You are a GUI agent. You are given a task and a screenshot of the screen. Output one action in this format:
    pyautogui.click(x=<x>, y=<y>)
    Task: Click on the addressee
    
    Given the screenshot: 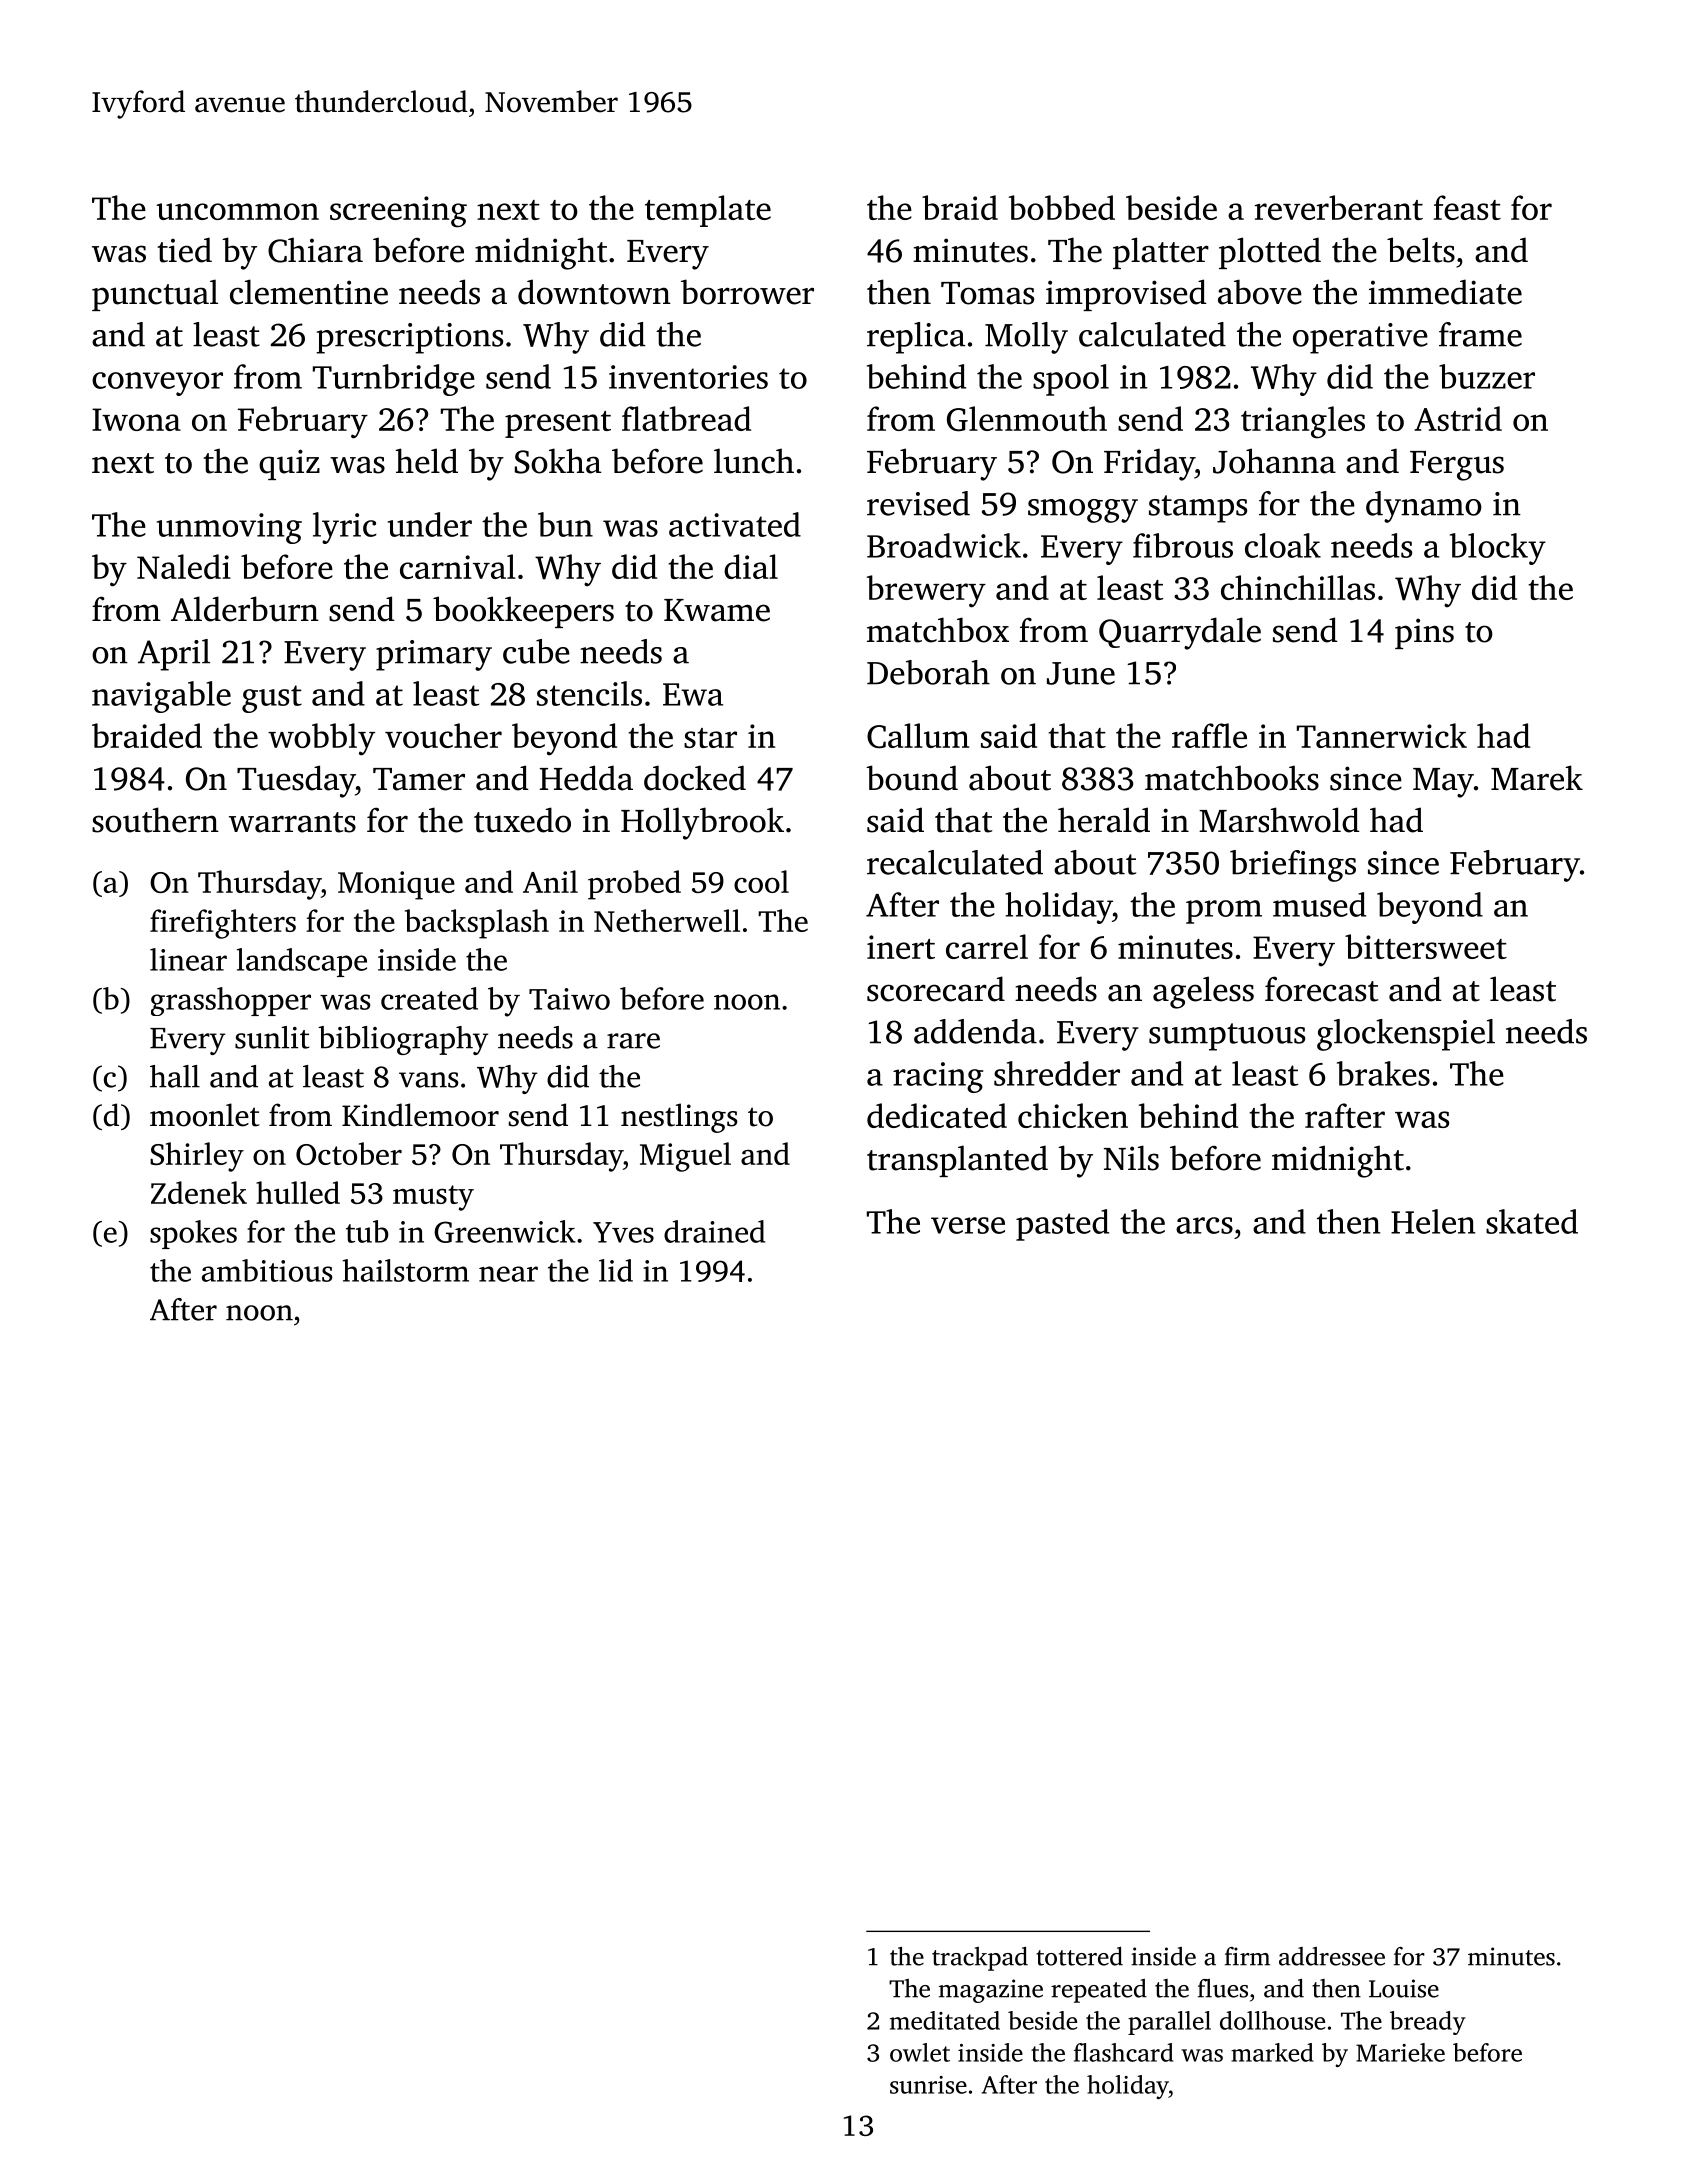 What is the action you would take?
    pyautogui.click(x=1332, y=1956)
